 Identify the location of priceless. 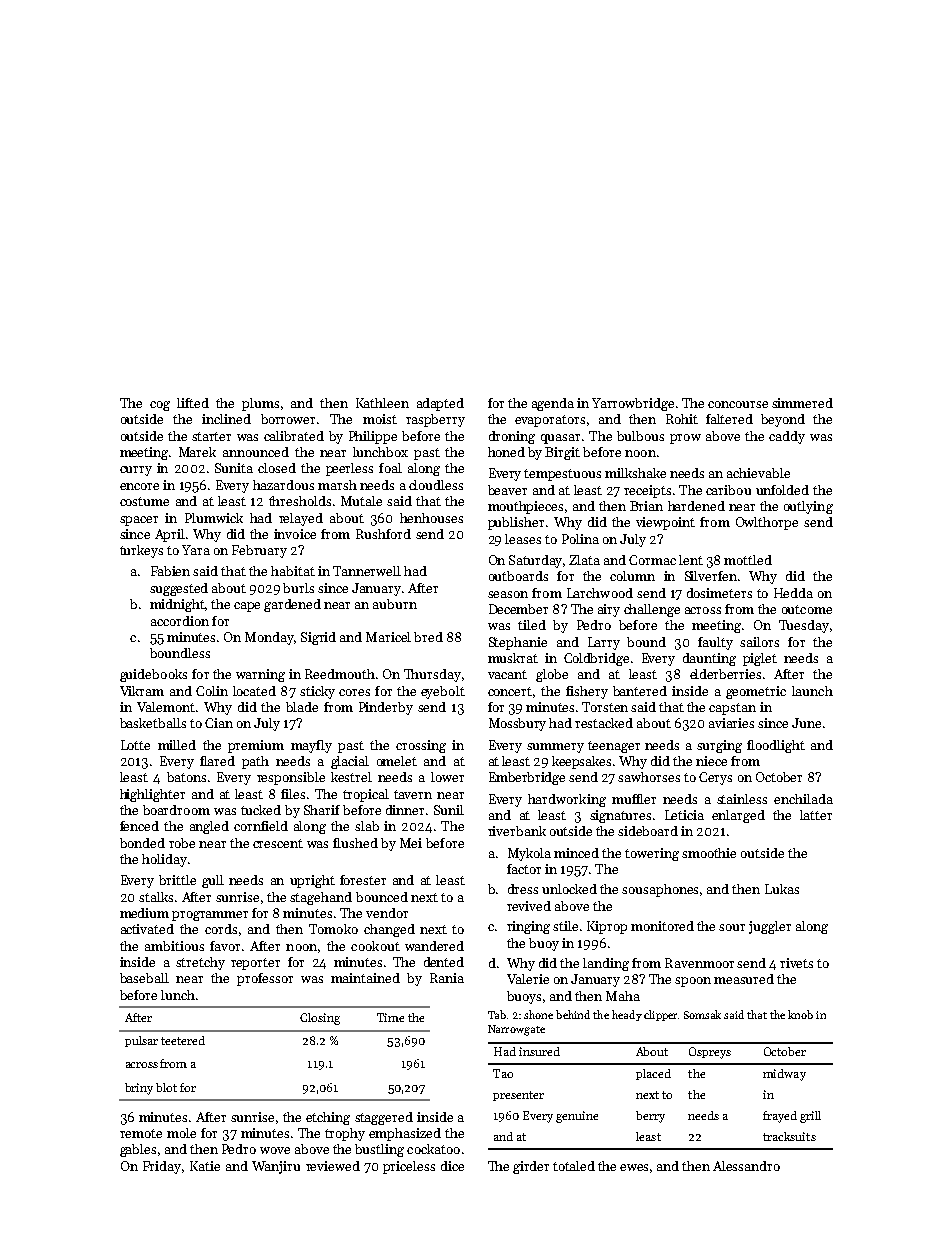
(409, 1167).
